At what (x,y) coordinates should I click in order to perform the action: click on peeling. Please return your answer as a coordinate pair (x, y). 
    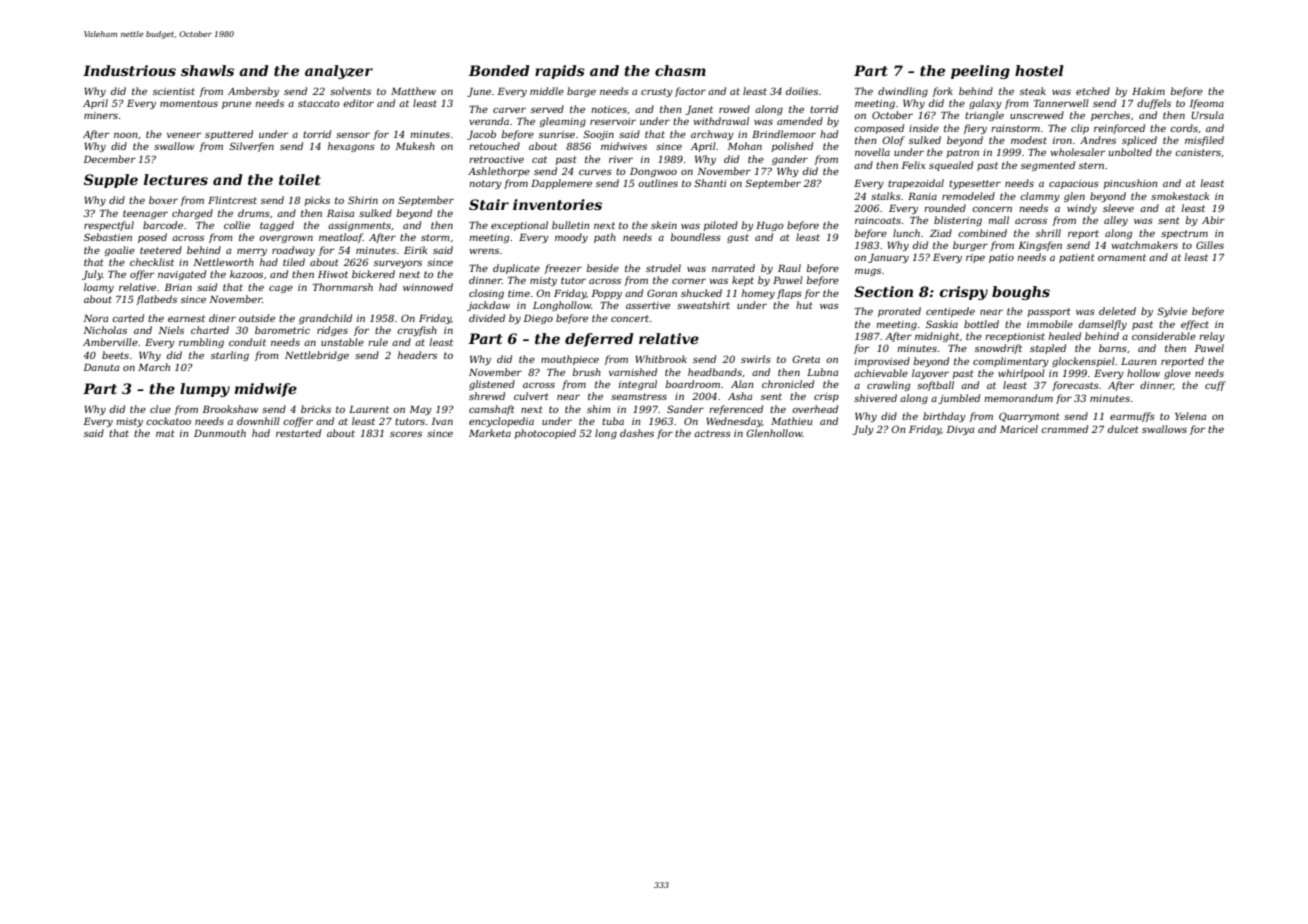
    Looking at the image, I should click on (980, 72).
